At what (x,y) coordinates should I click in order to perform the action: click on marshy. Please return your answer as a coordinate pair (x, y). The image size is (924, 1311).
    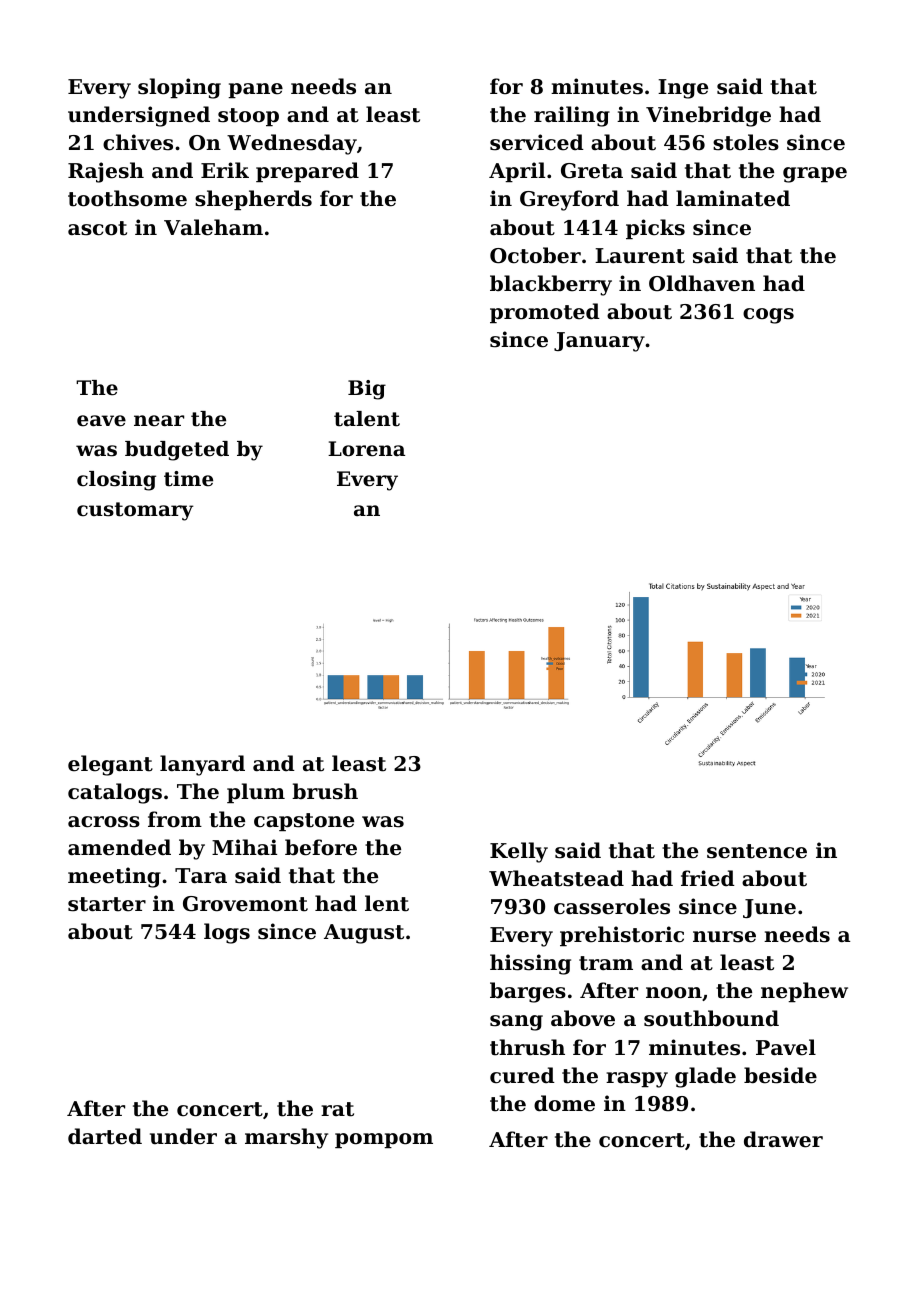
    Looking at the image, I should click on (286, 1138).
